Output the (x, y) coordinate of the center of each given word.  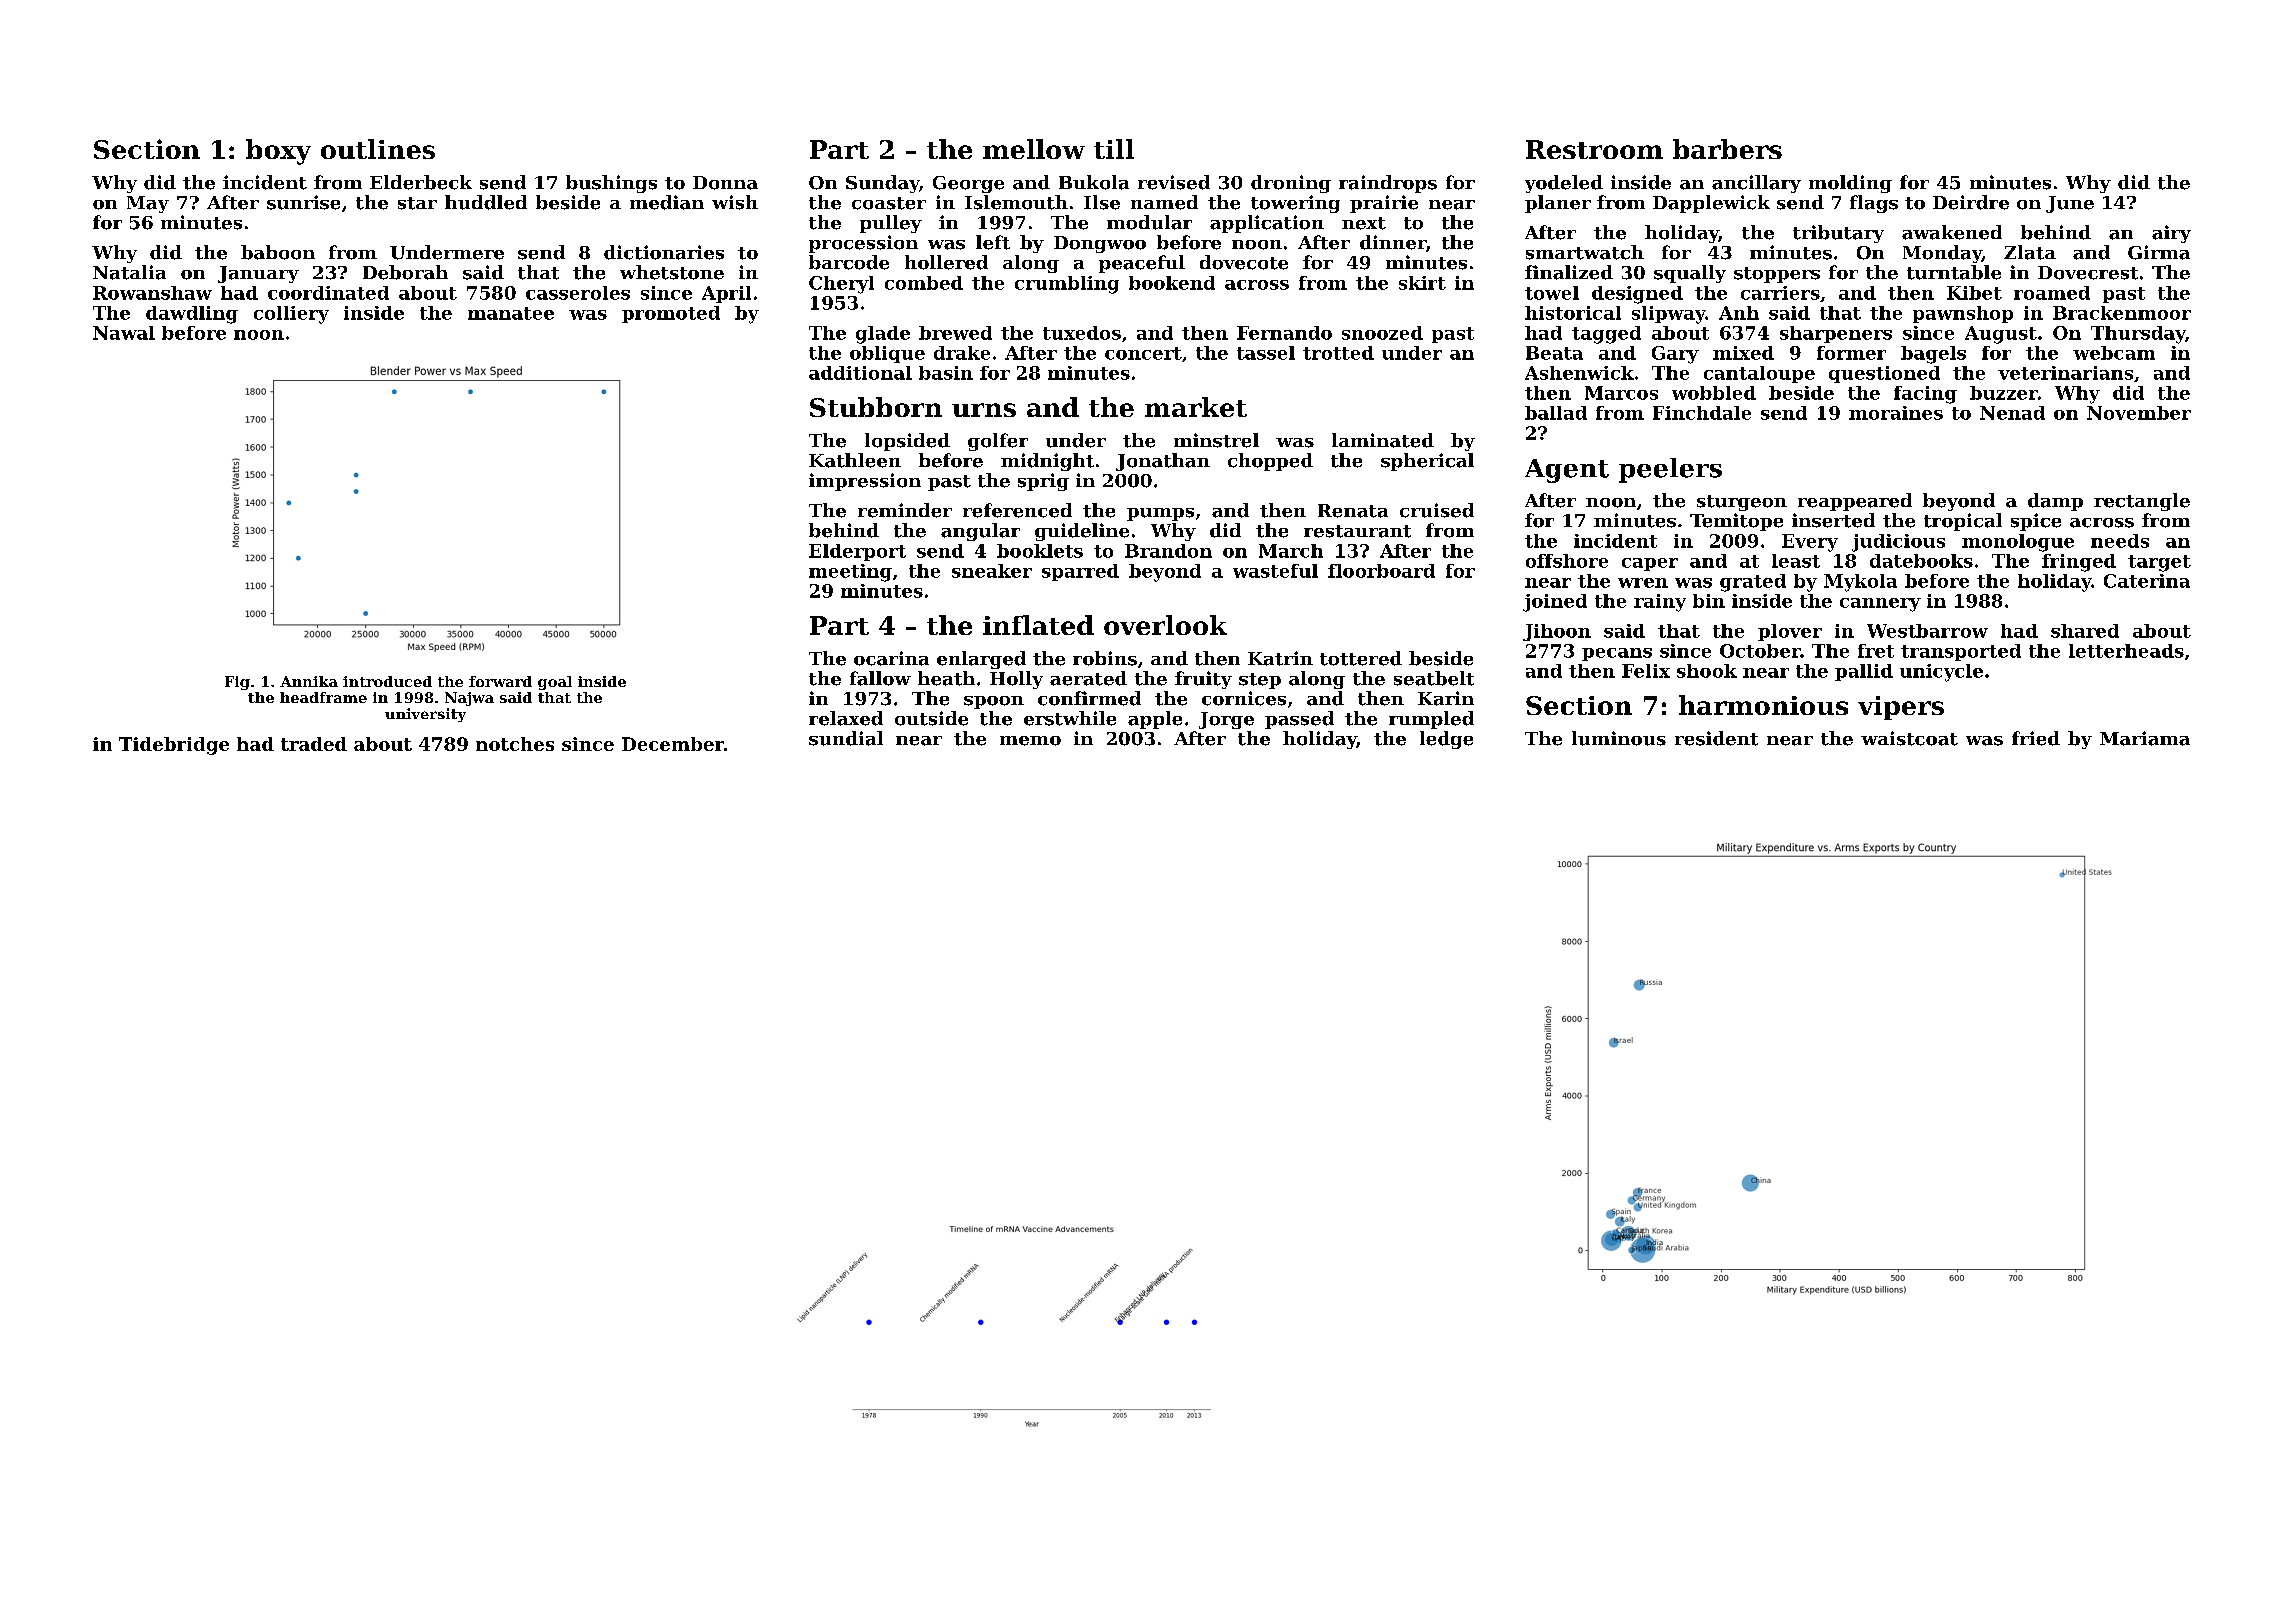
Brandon (1168, 551)
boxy (278, 152)
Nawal (124, 333)
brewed (955, 333)
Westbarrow (1927, 631)
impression (865, 482)
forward (500, 681)
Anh (1739, 313)
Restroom (1594, 149)
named (1164, 202)
